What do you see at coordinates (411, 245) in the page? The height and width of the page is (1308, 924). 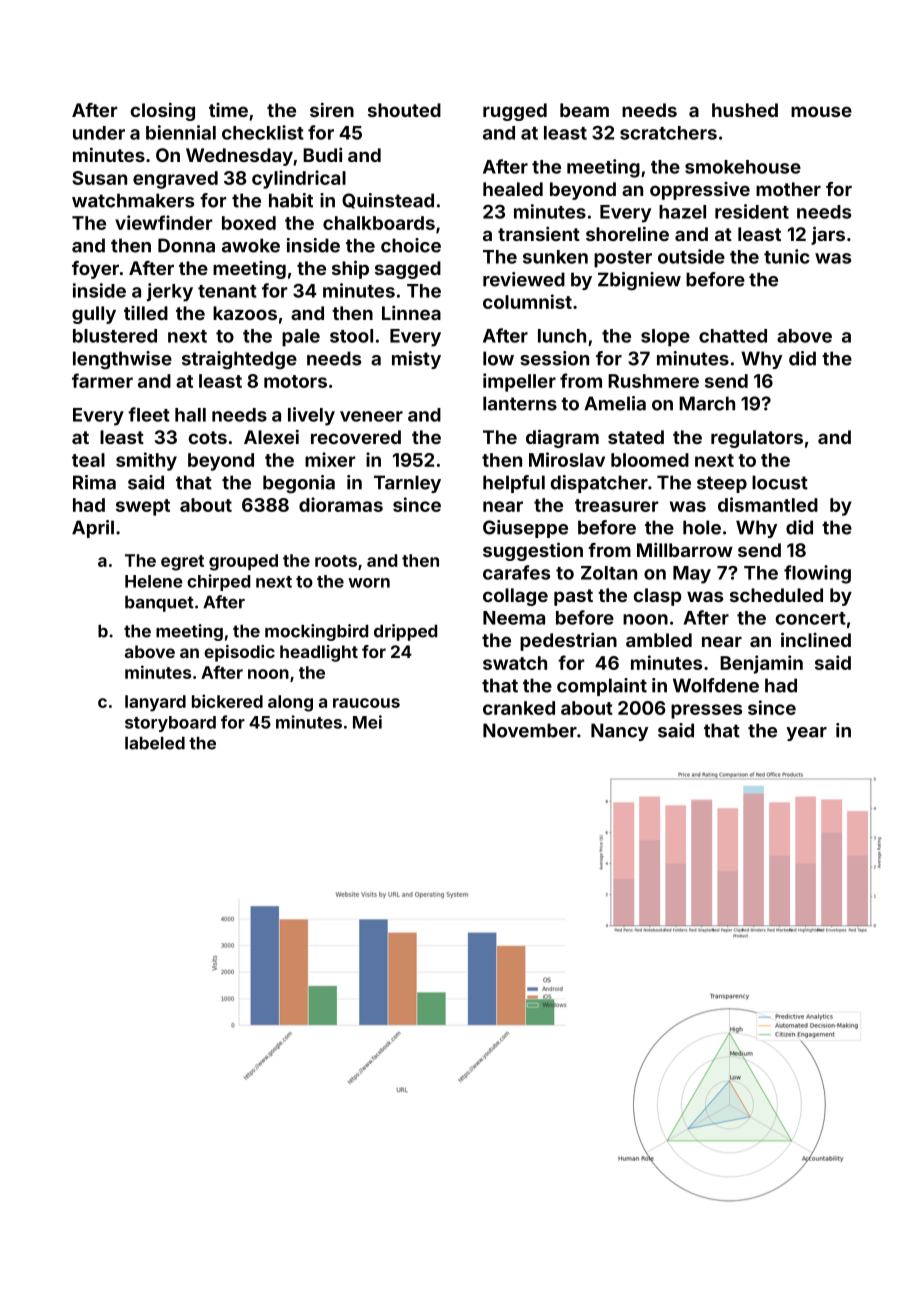 I see `choice` at bounding box center [411, 245].
